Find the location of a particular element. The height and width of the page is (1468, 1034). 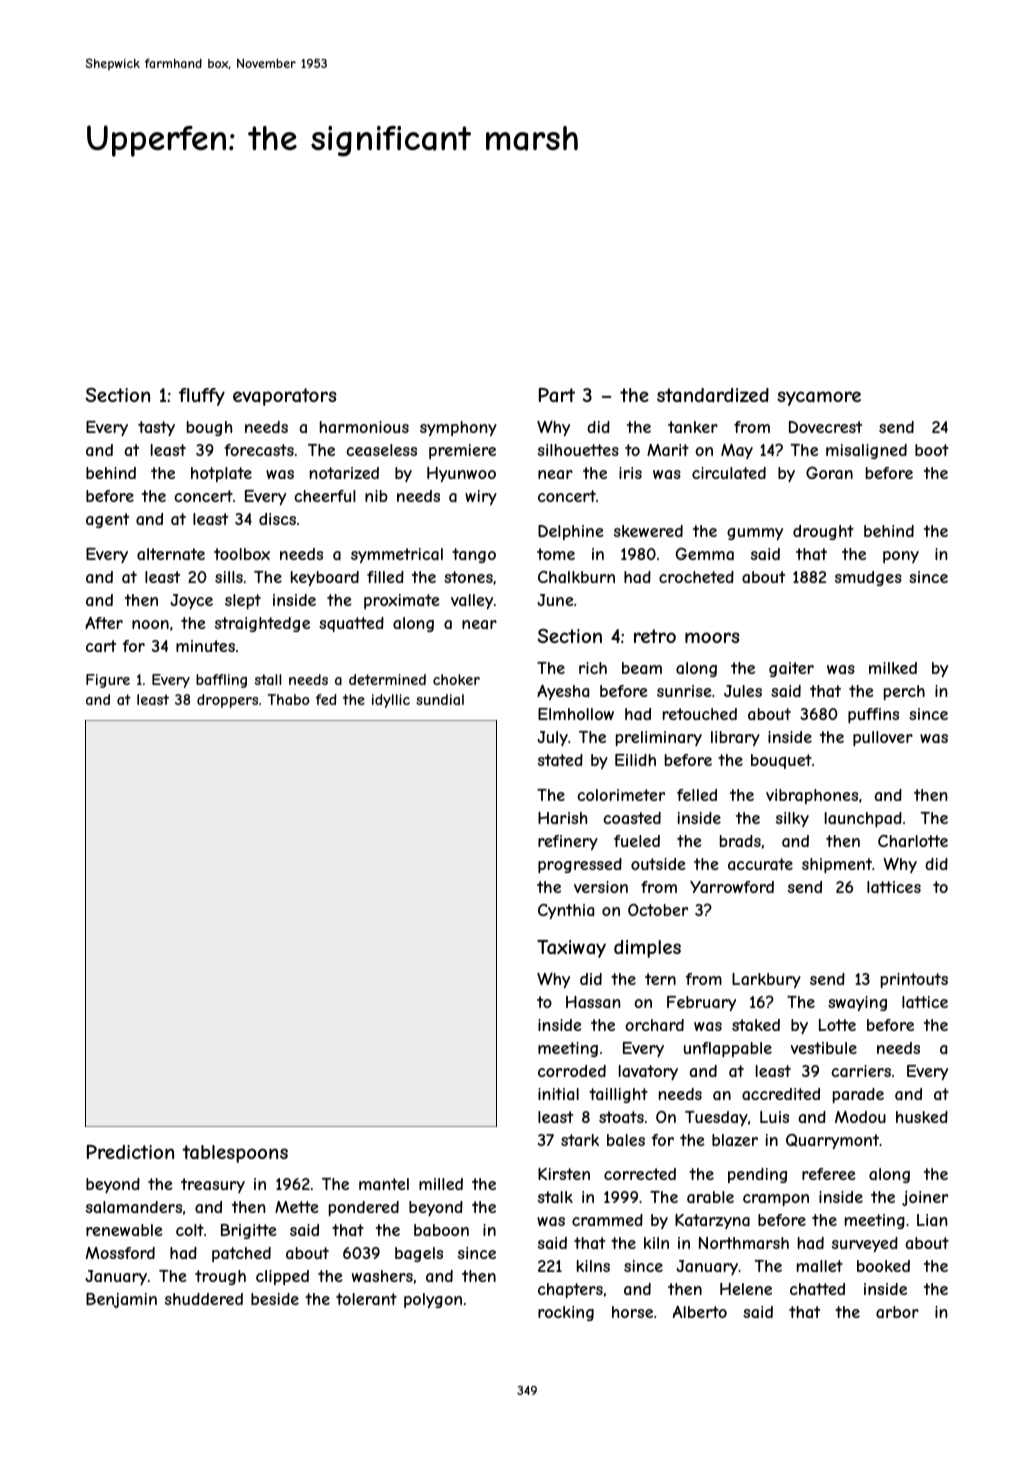

initial is located at coordinates (558, 1094).
